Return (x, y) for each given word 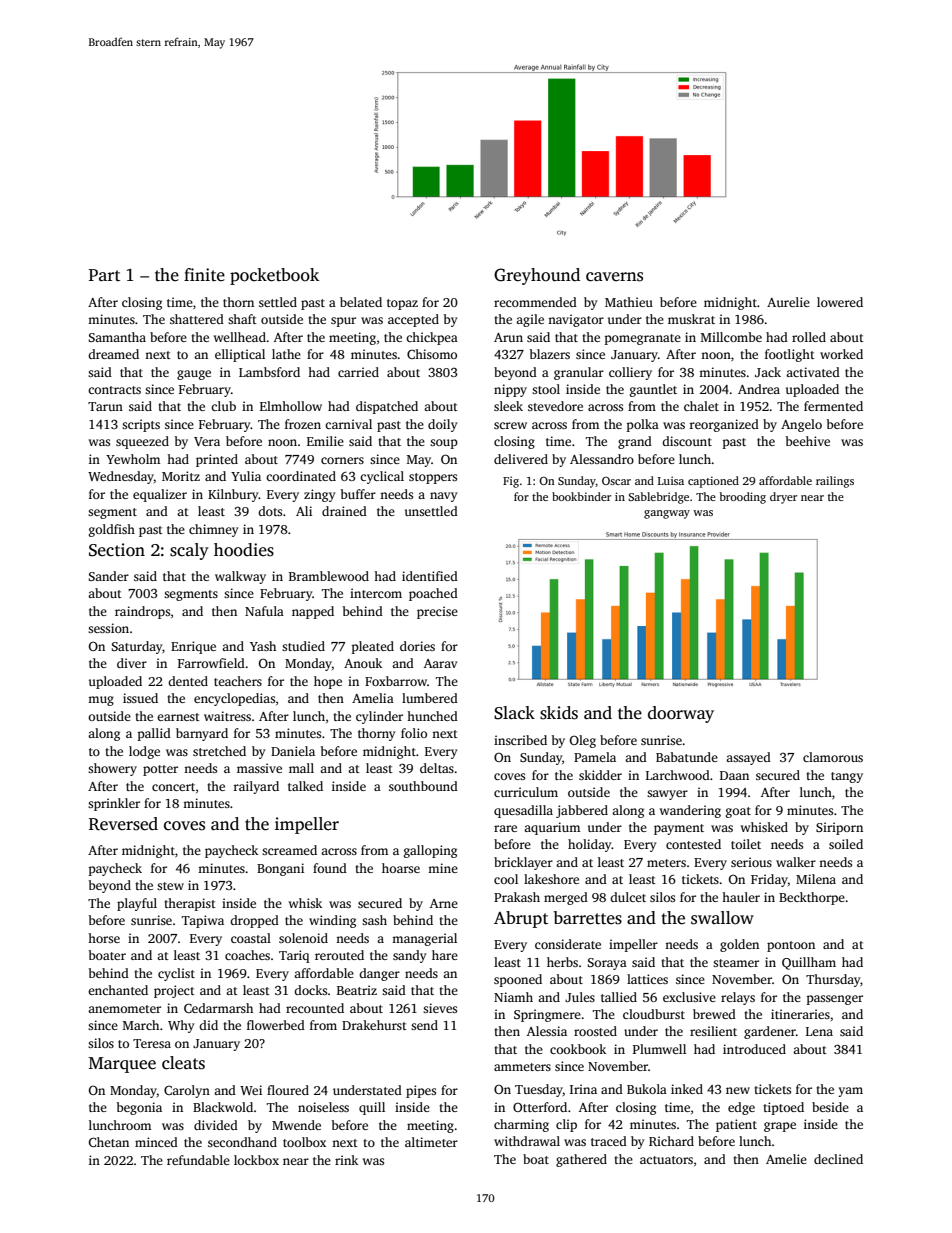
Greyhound (537, 276)
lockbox (256, 1160)
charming (521, 1125)
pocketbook (274, 276)
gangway (667, 514)
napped (313, 612)
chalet (701, 406)
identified (430, 576)
